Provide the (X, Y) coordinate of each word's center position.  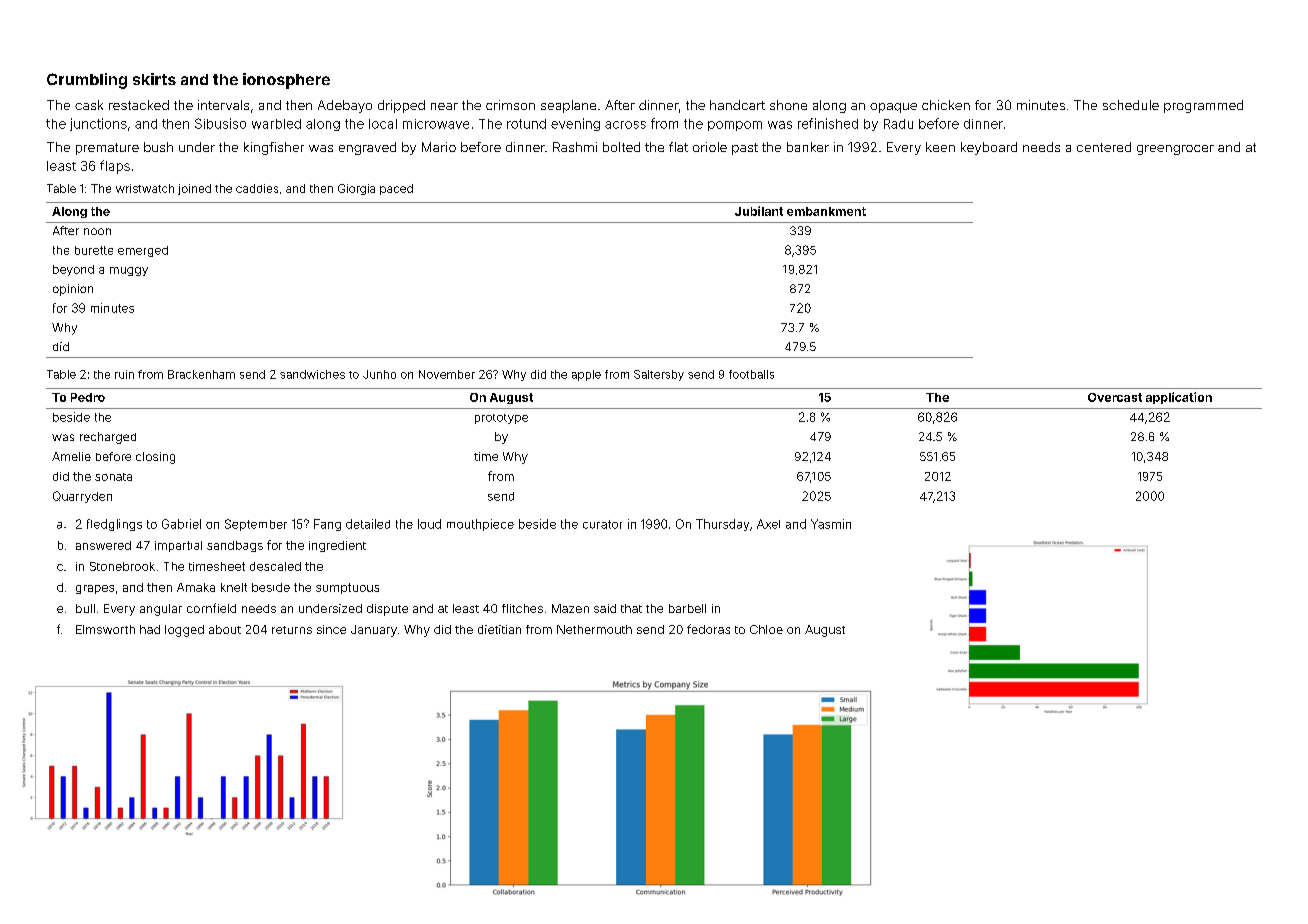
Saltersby (659, 375)
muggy (129, 271)
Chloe (766, 629)
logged (184, 631)
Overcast (1115, 397)
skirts (154, 79)
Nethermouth (594, 629)
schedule (1131, 105)
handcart (737, 105)
